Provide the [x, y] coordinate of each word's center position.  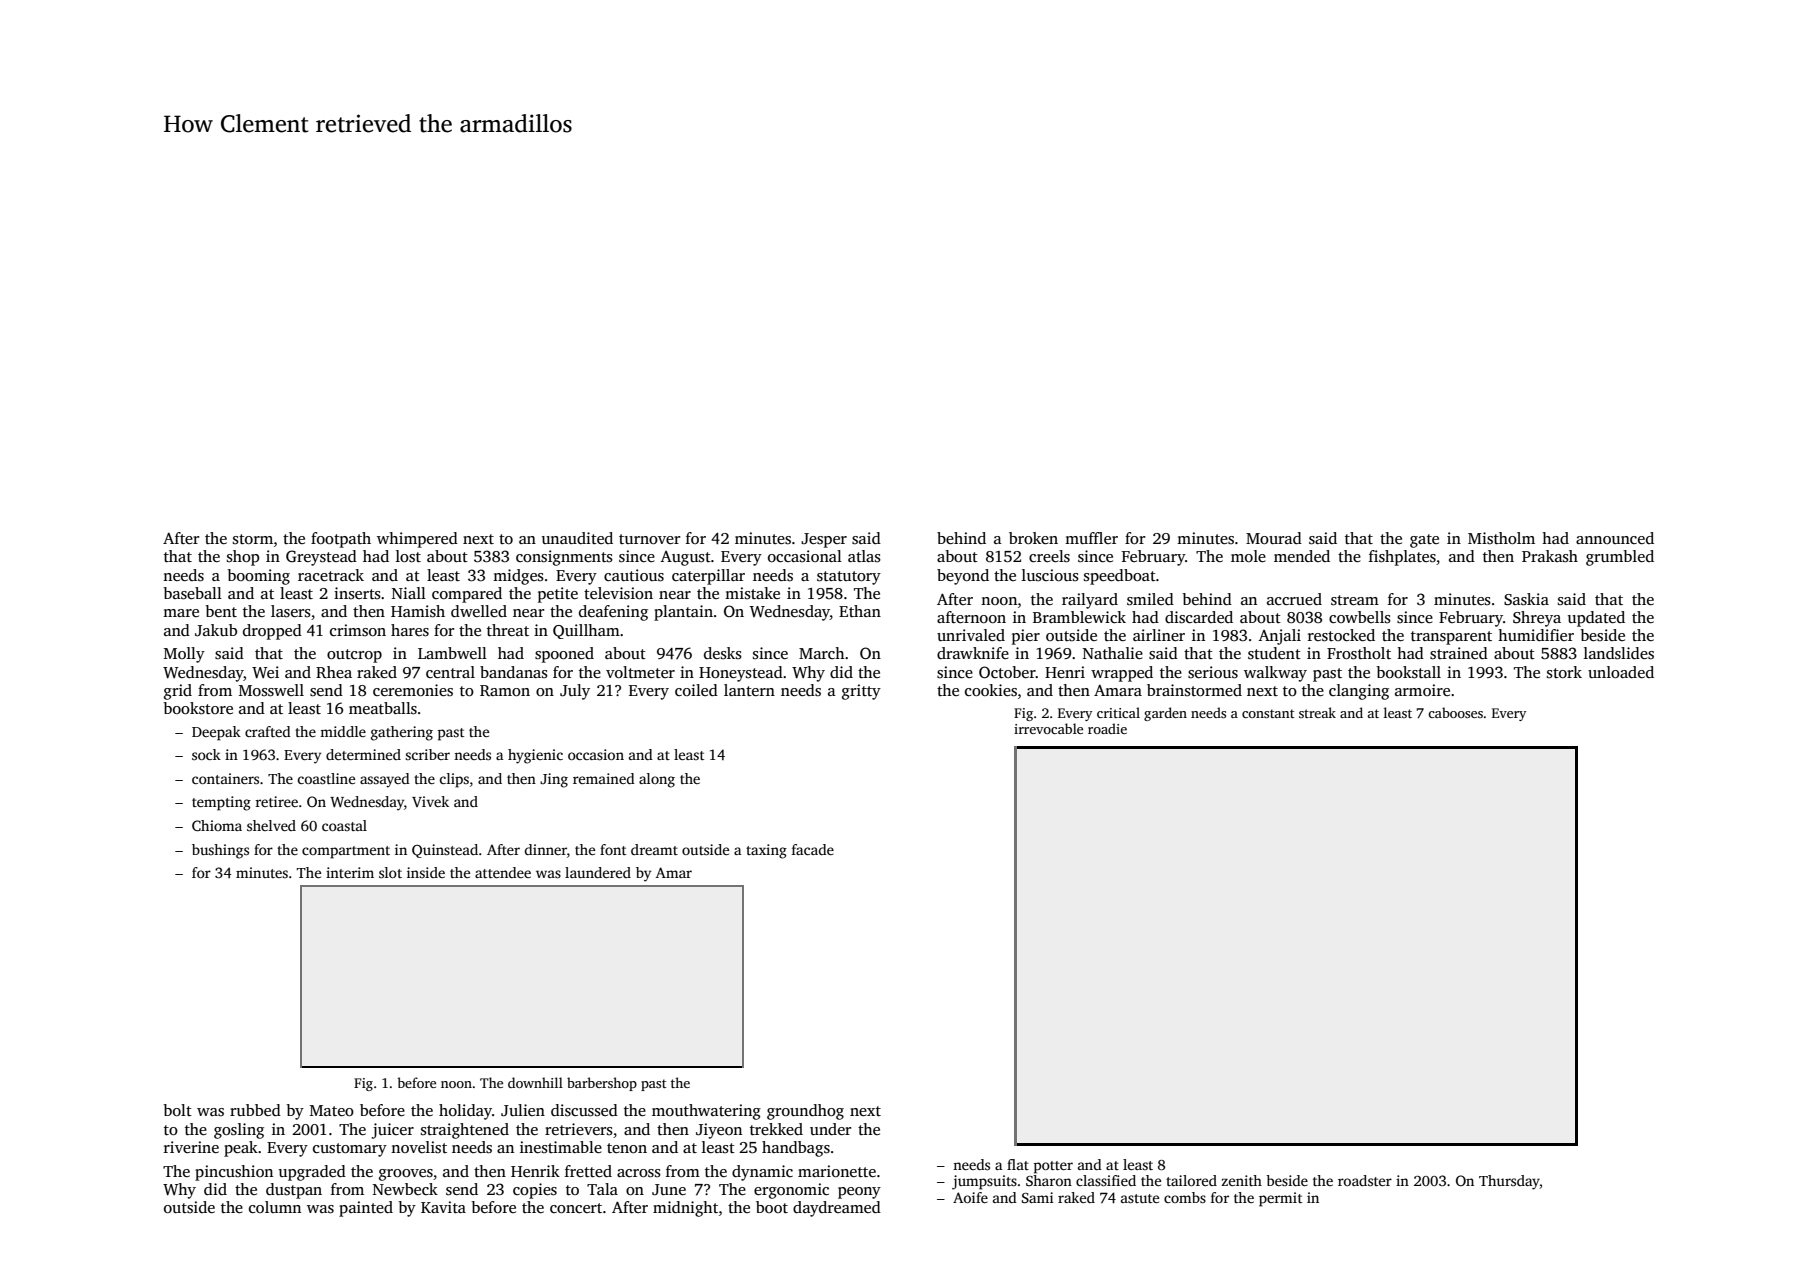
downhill [535, 1082]
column [275, 1207]
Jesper [824, 540]
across [639, 1173]
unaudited [577, 538]
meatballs [383, 708]
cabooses [1455, 712]
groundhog [805, 1112]
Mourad [1274, 538]
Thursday [1509, 1182]
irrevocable [1048, 728]
